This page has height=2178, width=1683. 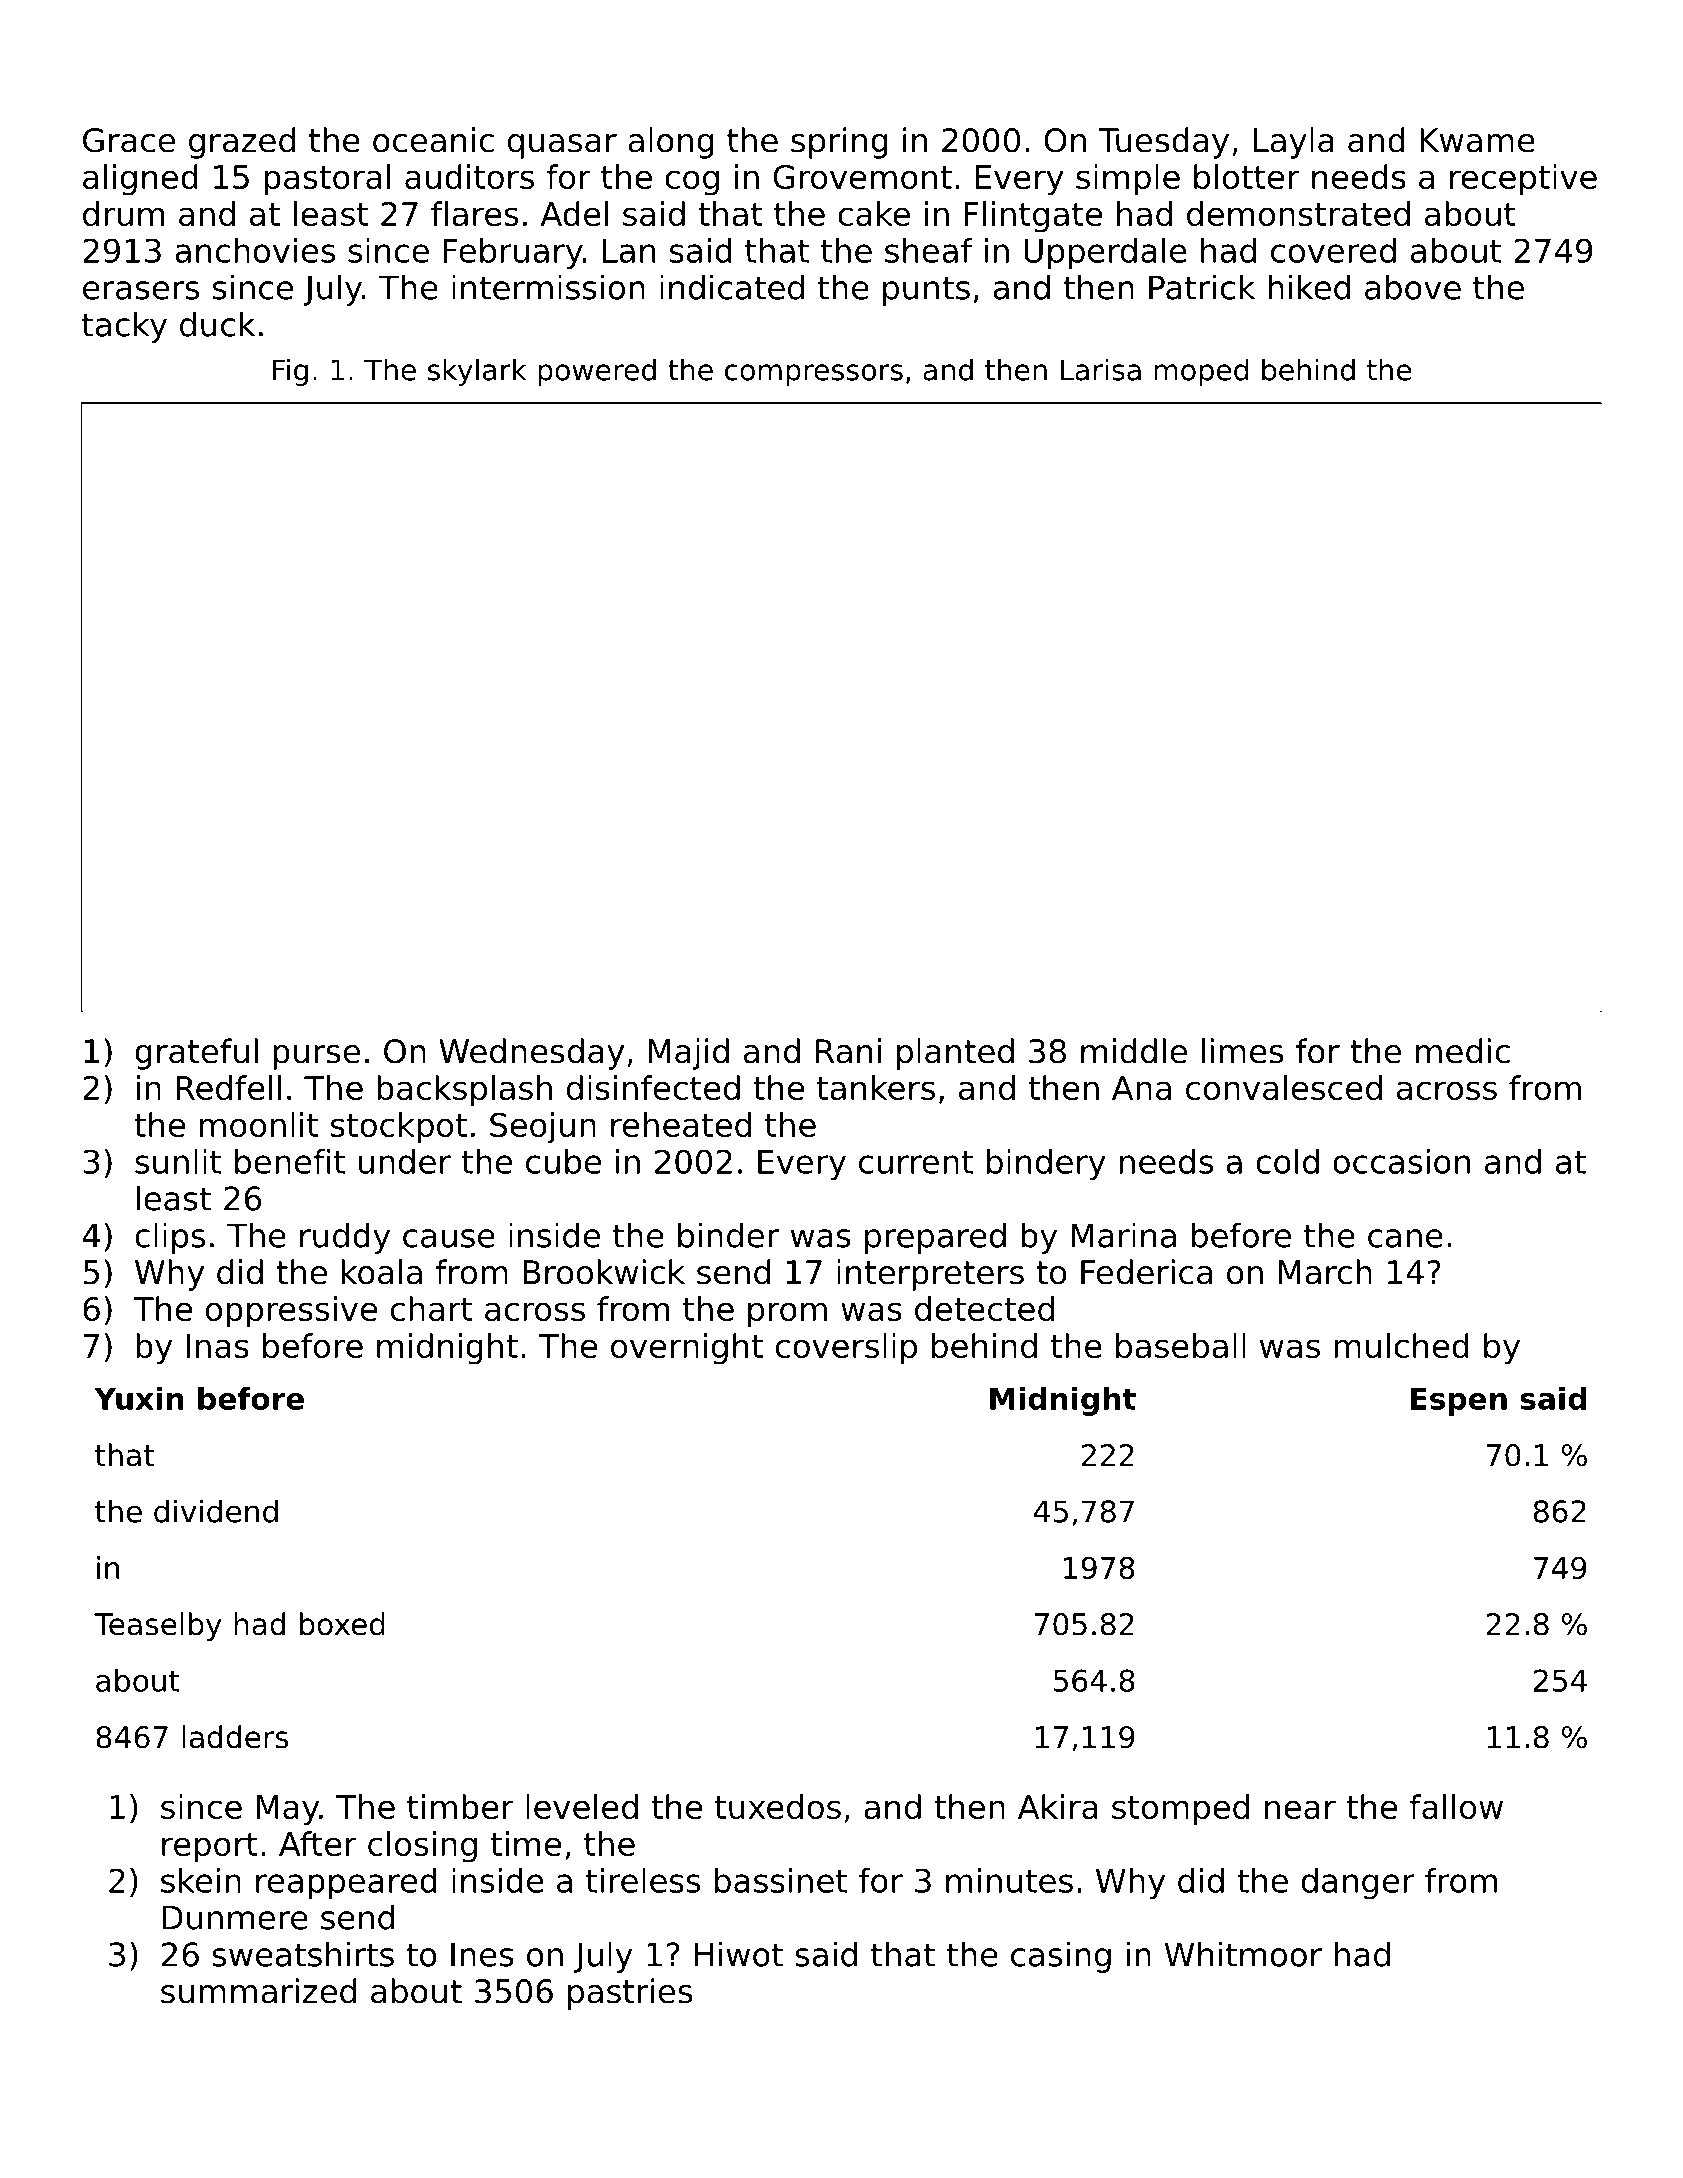 What do you see at coordinates (955, 1054) in the page?
I see `planted` at bounding box center [955, 1054].
